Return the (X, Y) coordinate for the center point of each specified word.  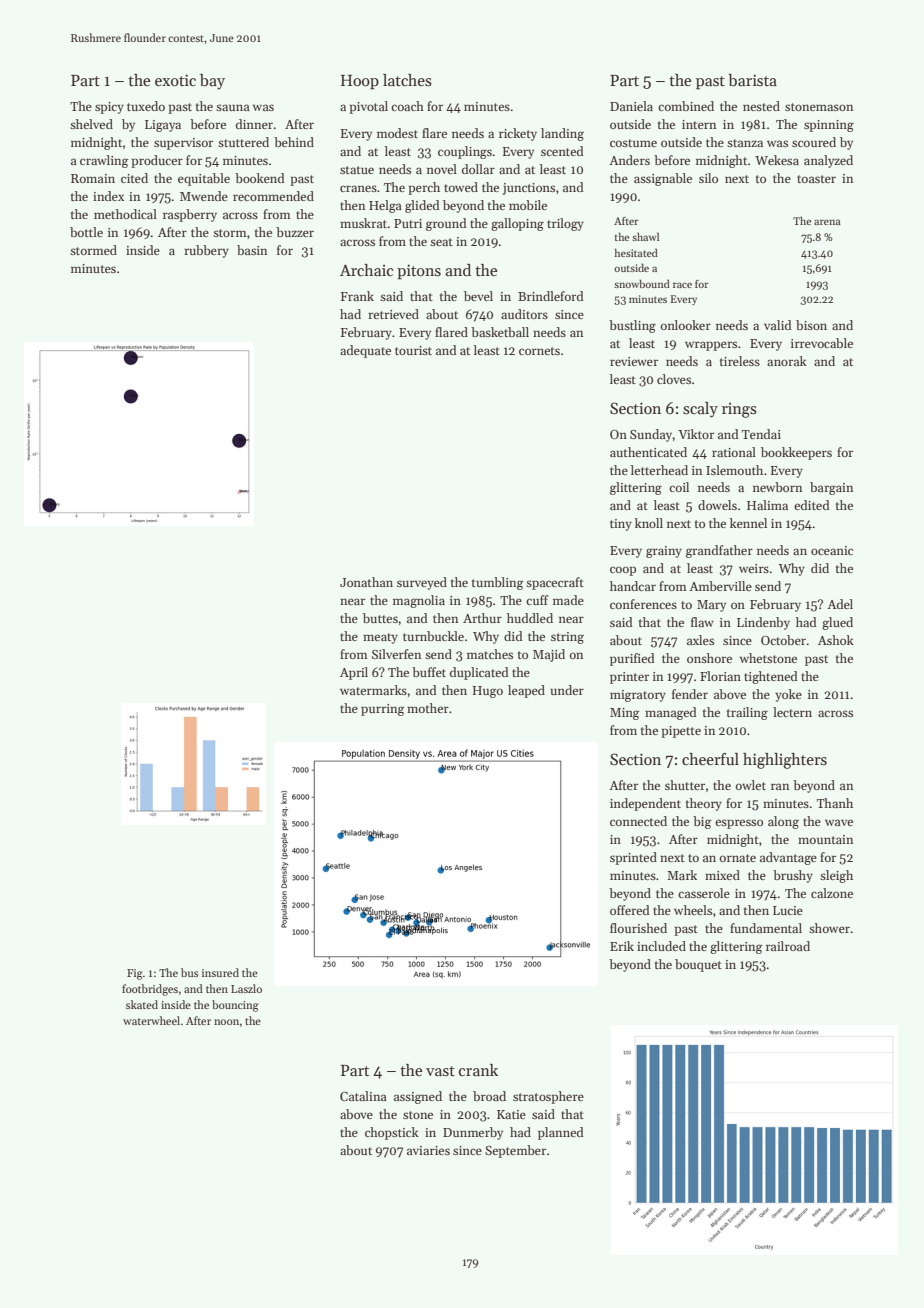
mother (428, 708)
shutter (685, 785)
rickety (518, 134)
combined (686, 106)
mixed (722, 875)
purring (383, 710)
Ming (625, 714)
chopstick (392, 1133)
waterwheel (151, 1020)
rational (734, 452)
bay (212, 82)
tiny (621, 525)
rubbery (206, 251)
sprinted (633, 858)
